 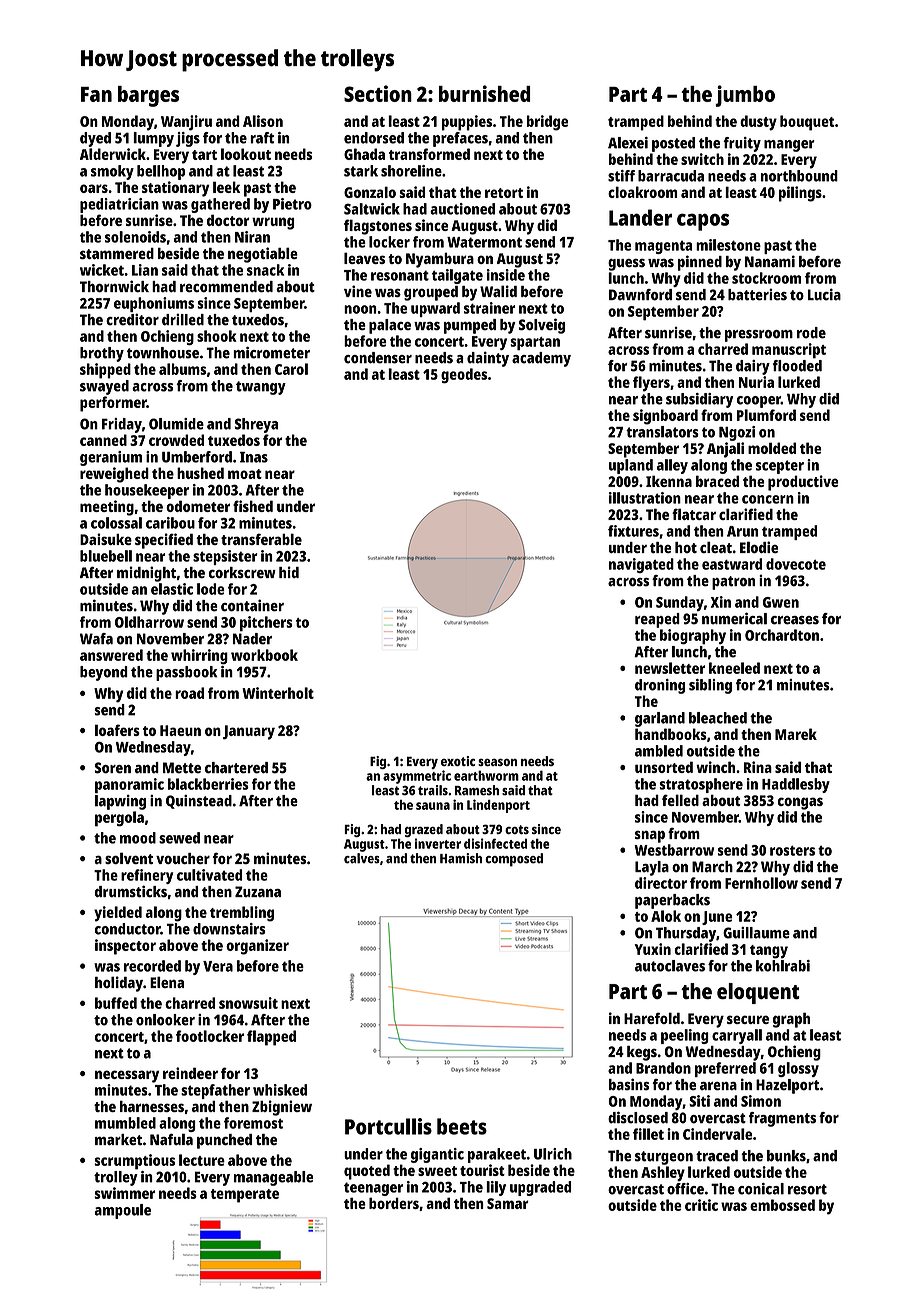 I want to click on pergola, so click(x=119, y=819).
